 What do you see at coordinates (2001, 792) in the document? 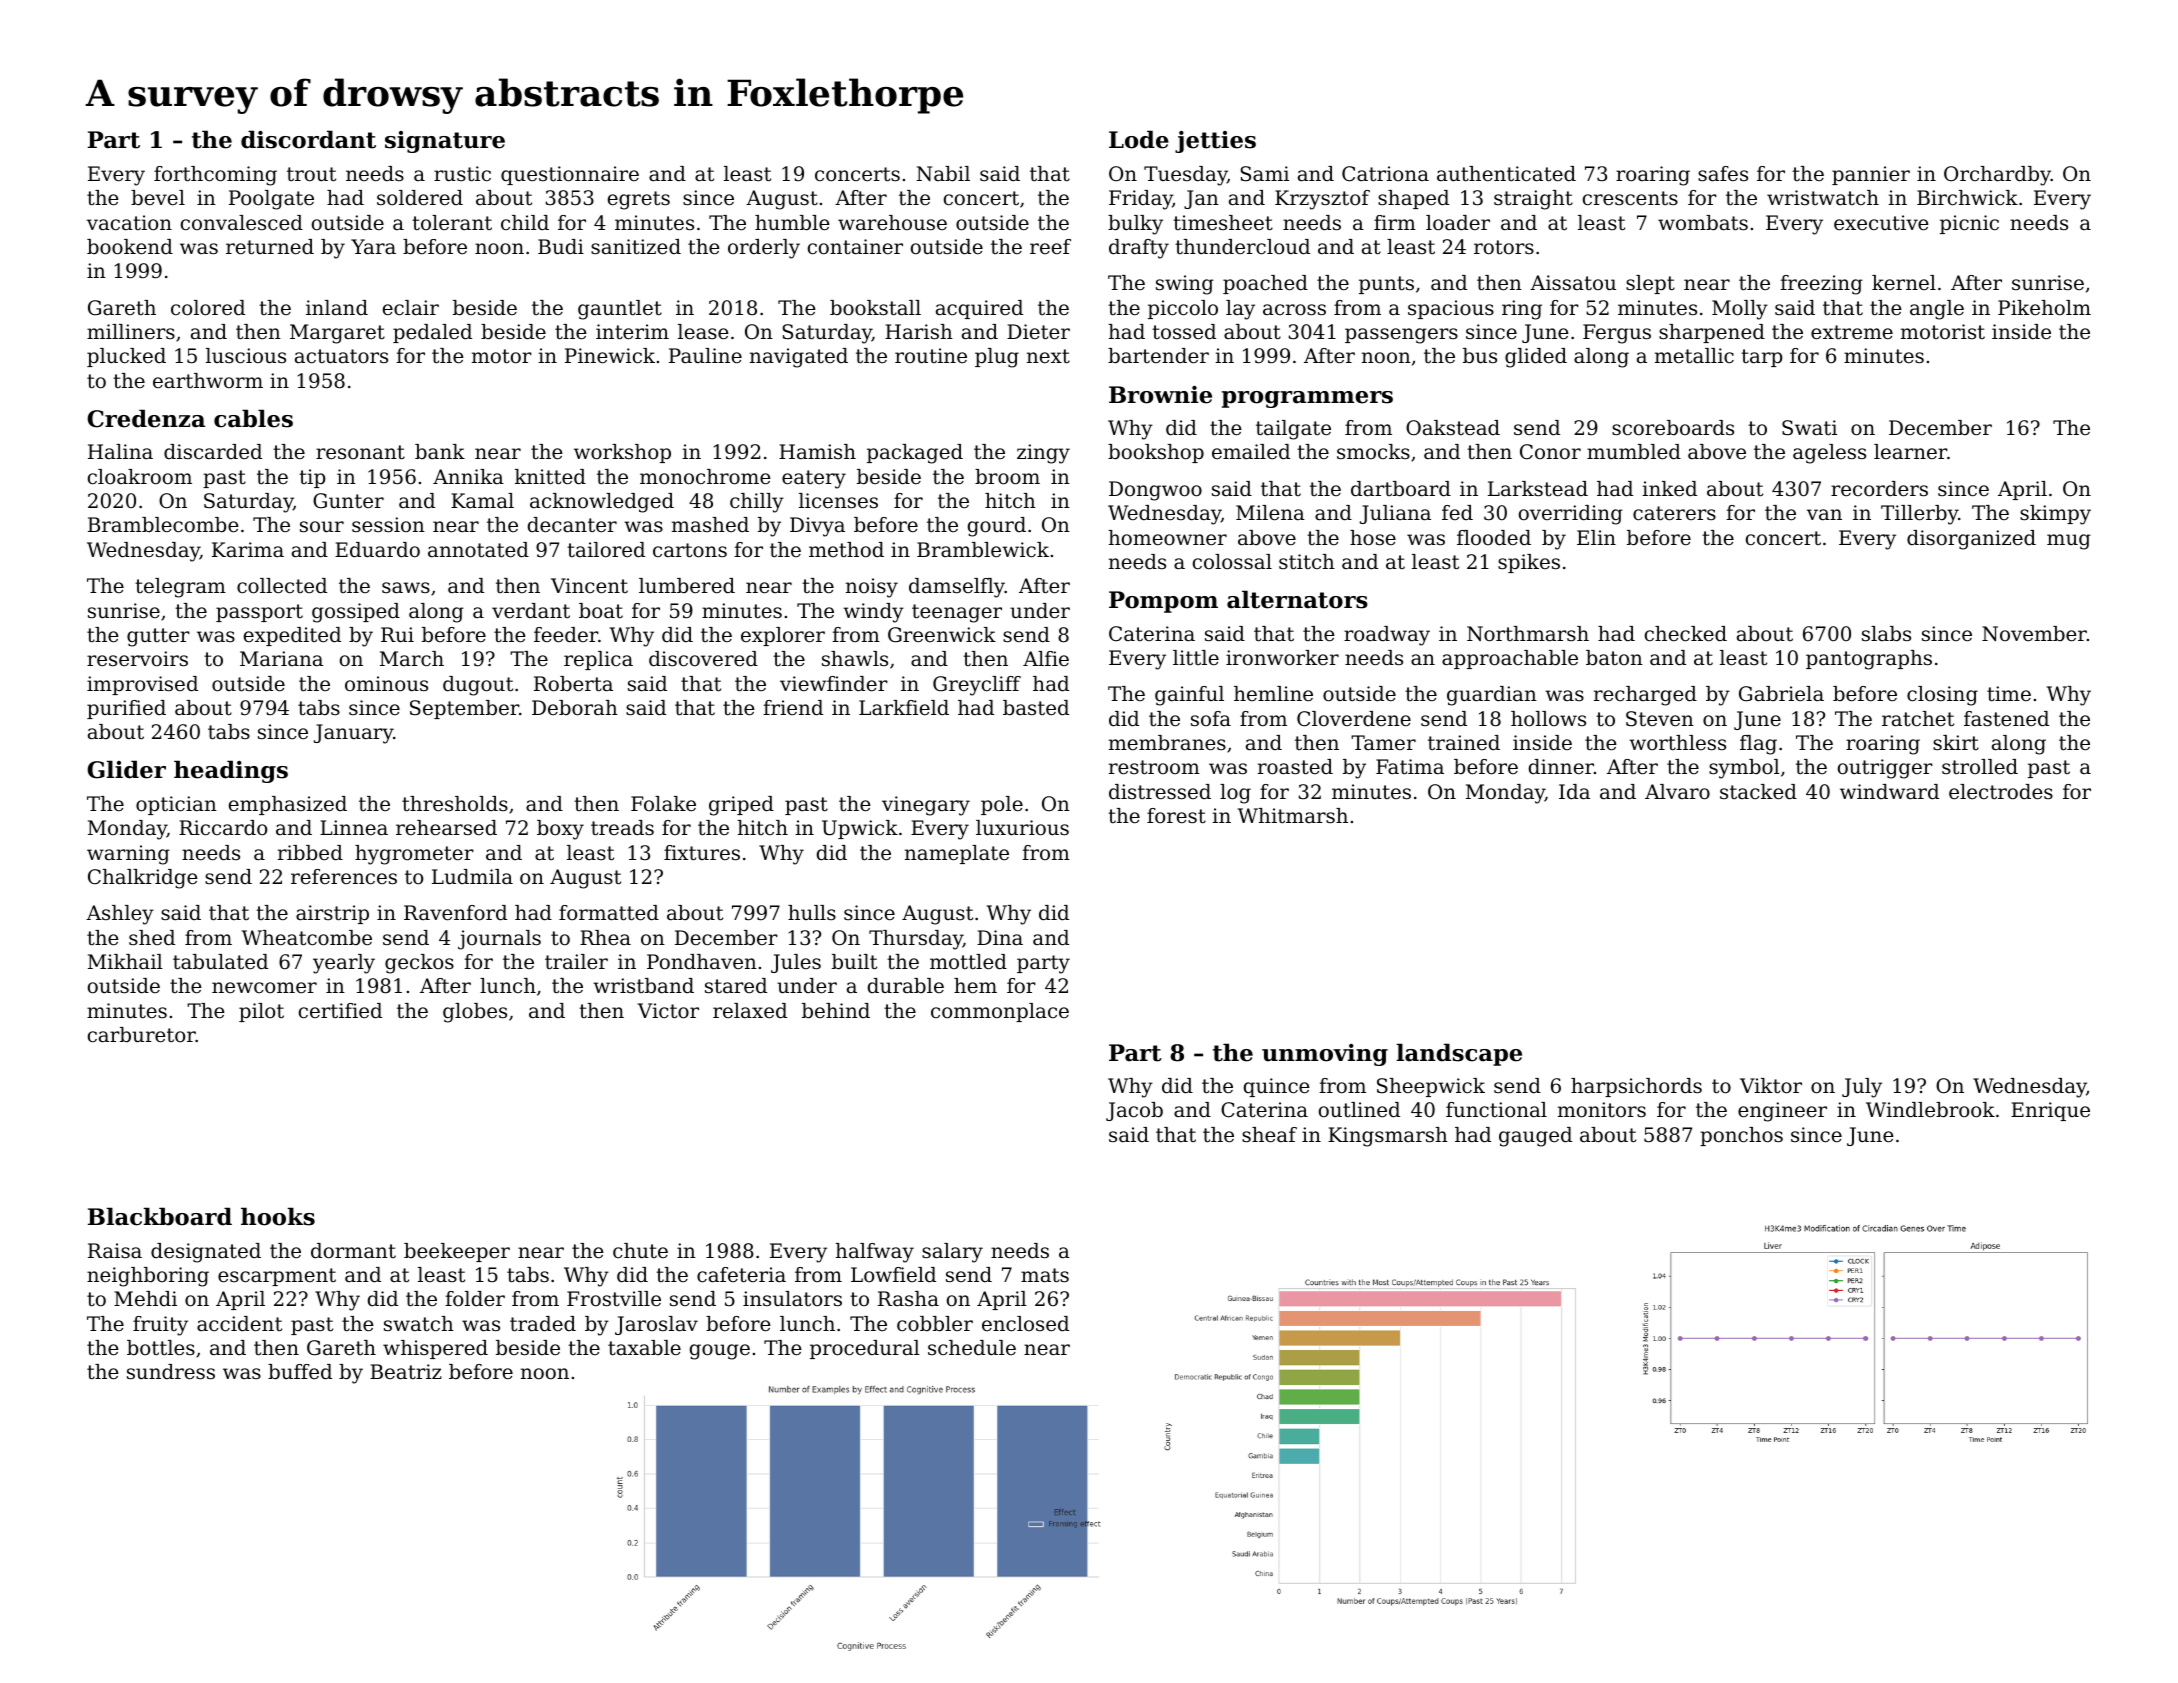
I see `electrodes` at bounding box center [2001, 792].
